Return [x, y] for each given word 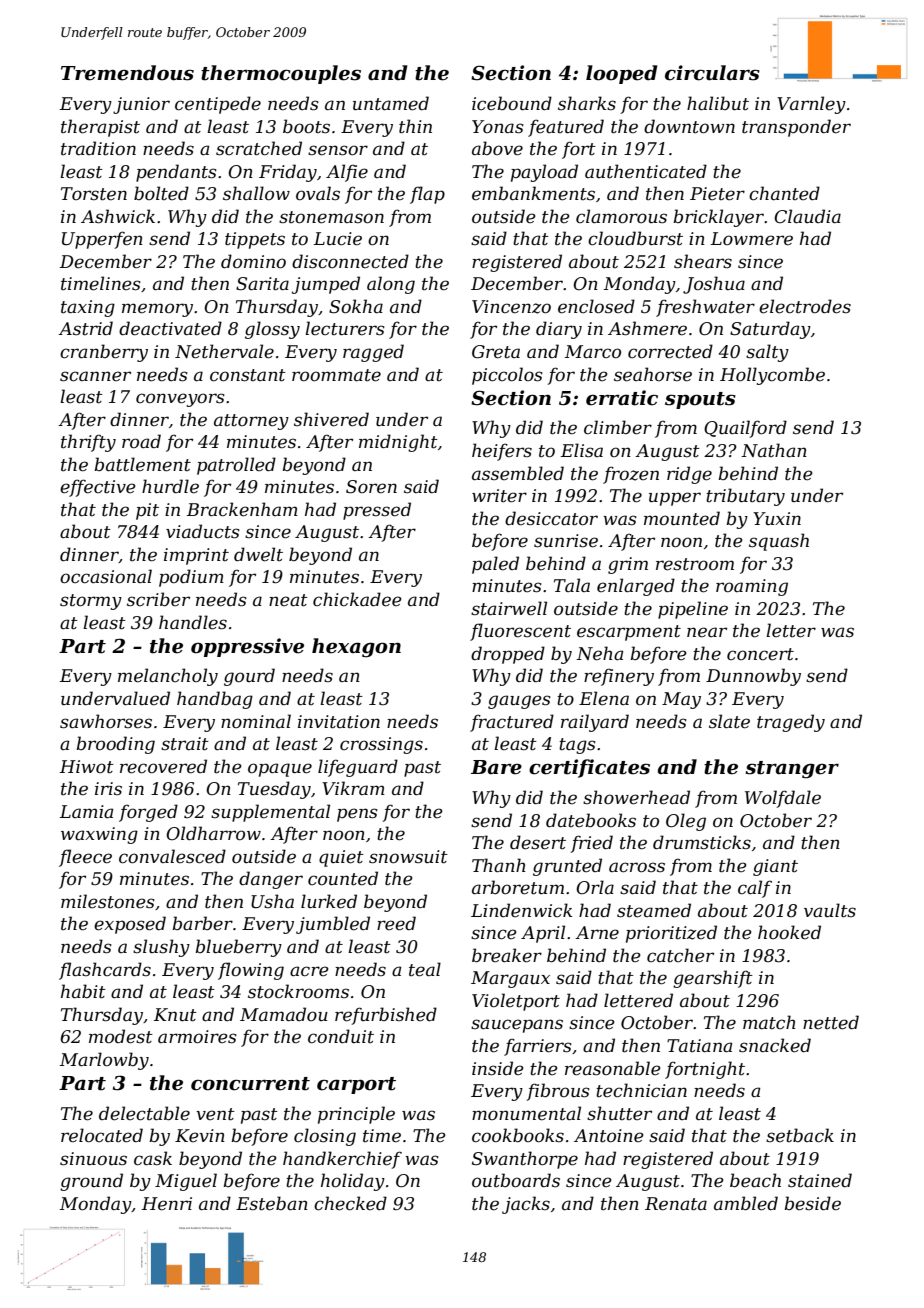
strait [185, 744]
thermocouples [281, 74]
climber [618, 427]
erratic [622, 398]
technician [641, 1090]
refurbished [386, 1016]
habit [83, 991]
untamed [391, 103]
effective [98, 488]
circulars [712, 73]
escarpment [629, 633]
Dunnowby [753, 677]
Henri [167, 1204]
